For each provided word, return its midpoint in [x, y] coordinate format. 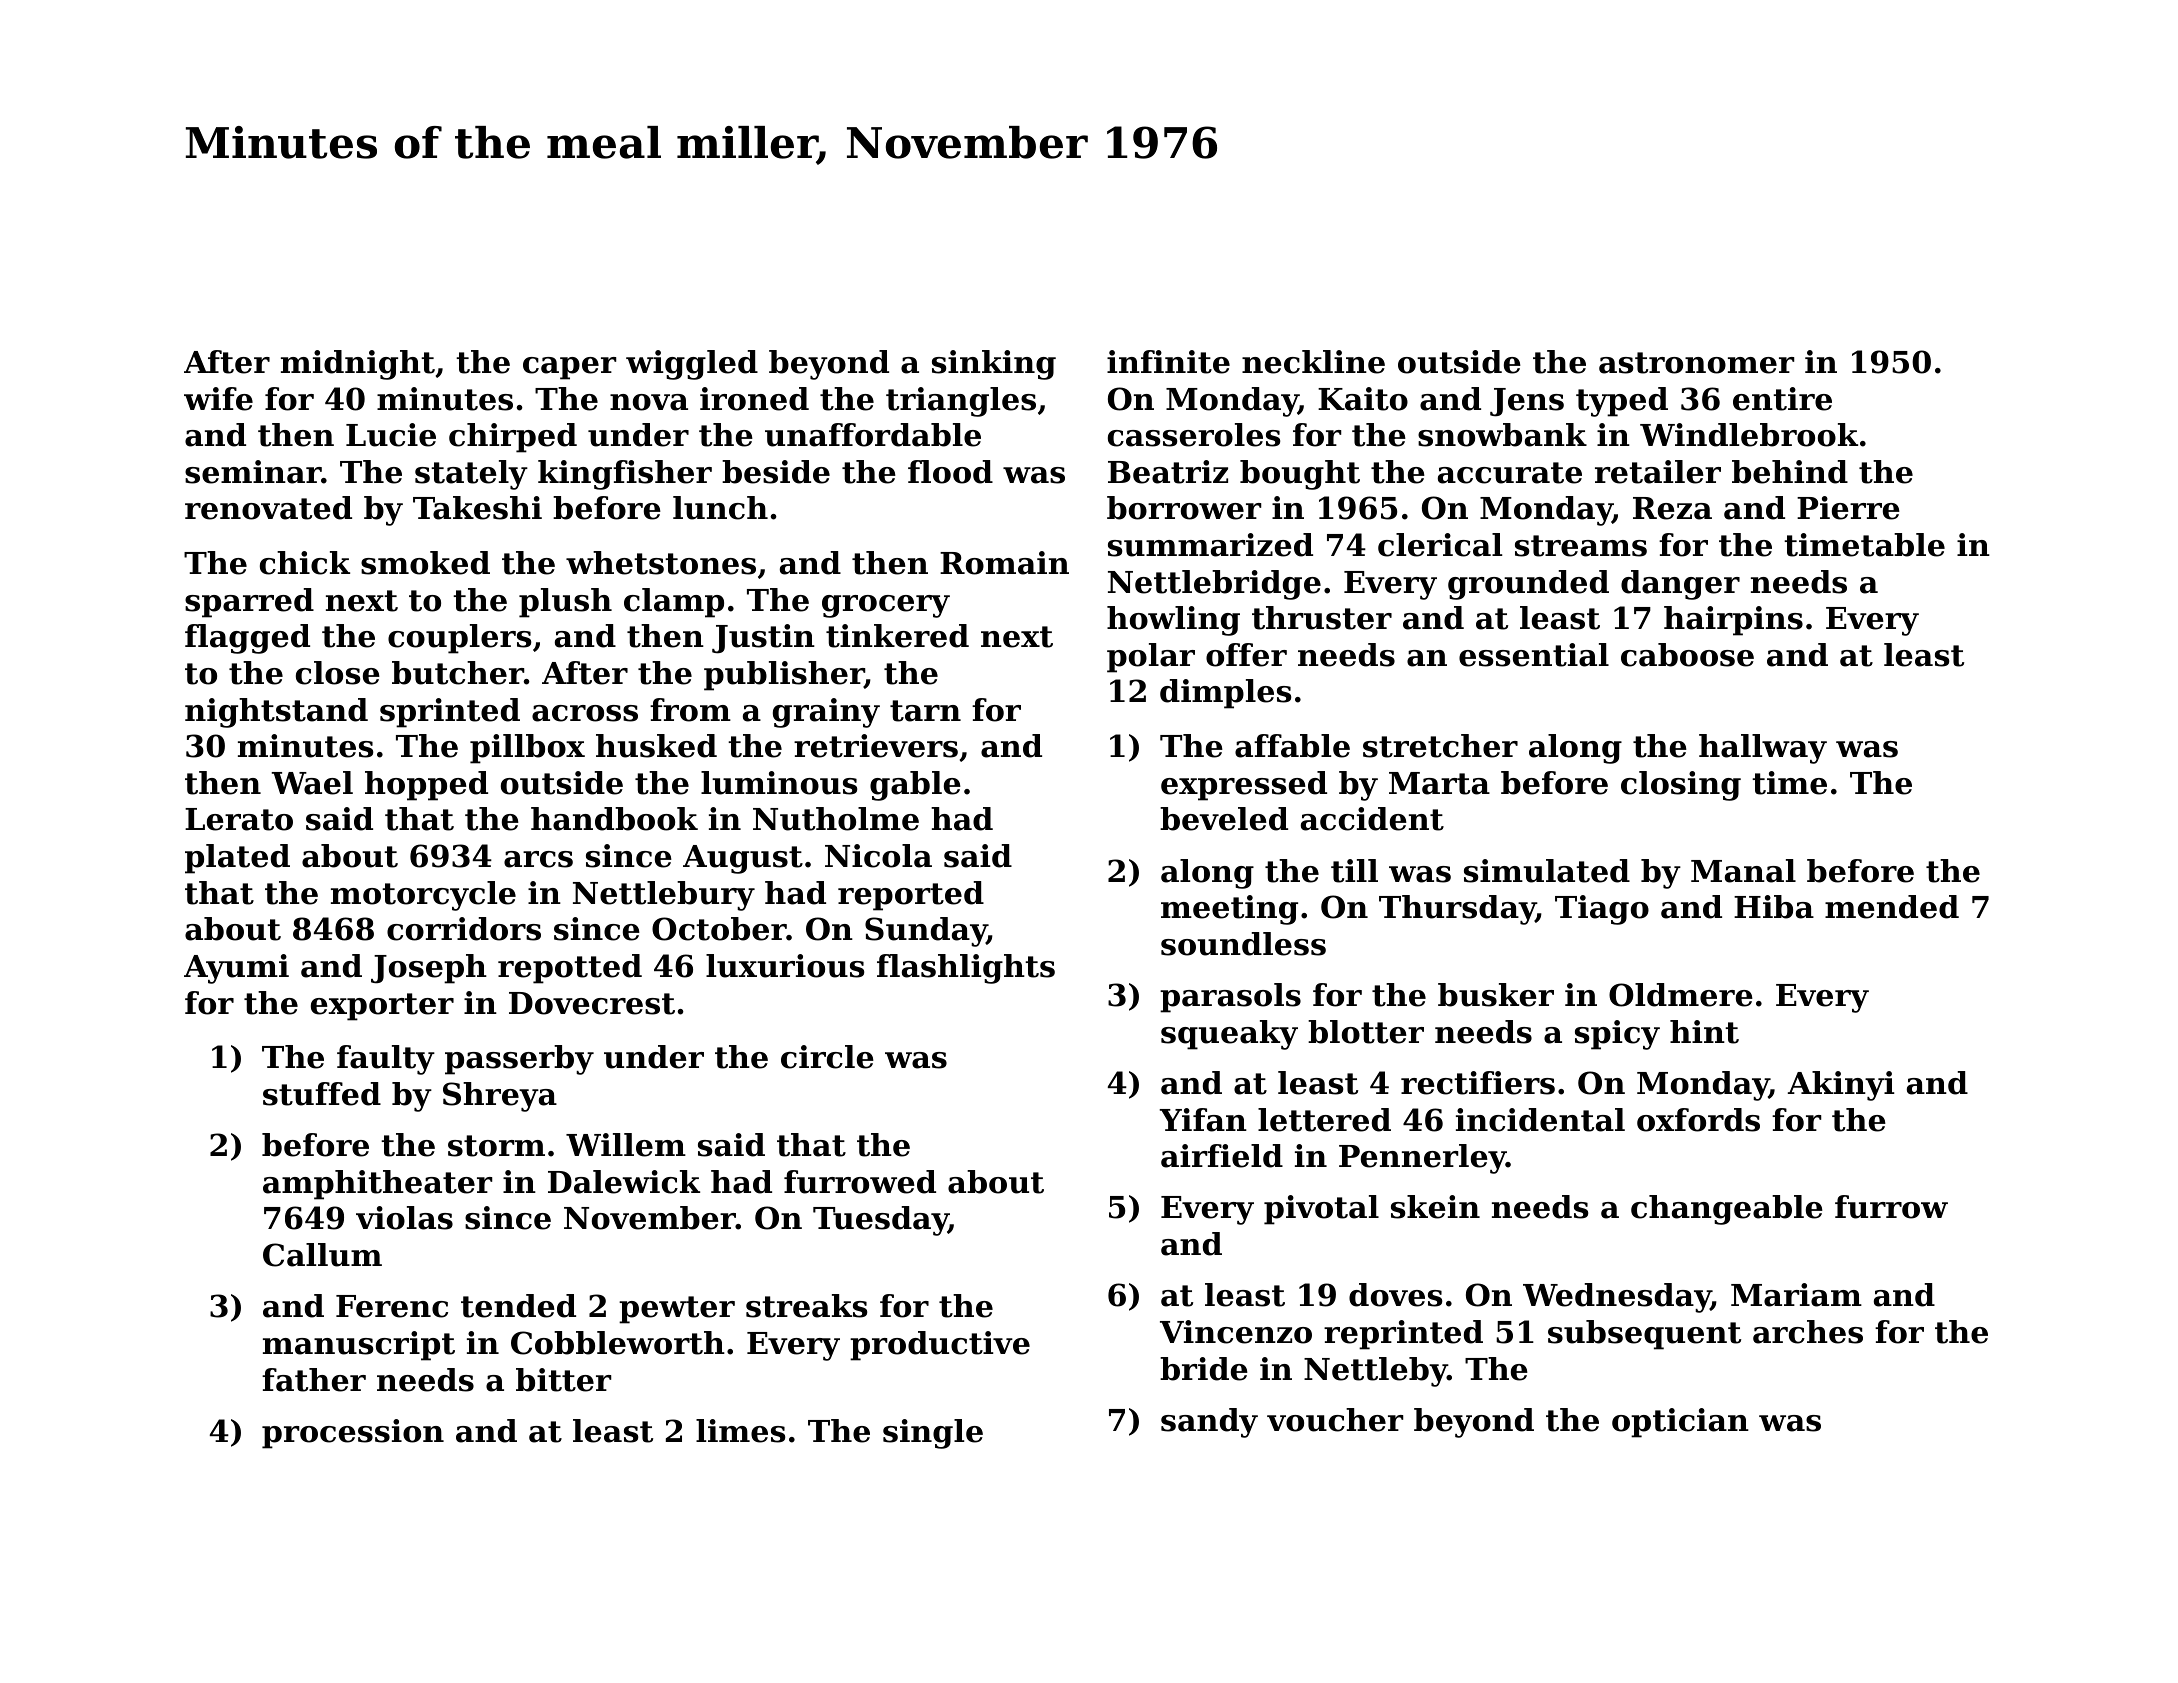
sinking [994, 365]
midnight [358, 365]
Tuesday [880, 1221]
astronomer [1697, 363]
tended [518, 1306]
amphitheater [378, 1185]
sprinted [450, 713]
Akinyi [1841, 1086]
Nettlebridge [1214, 585]
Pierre [1848, 508]
